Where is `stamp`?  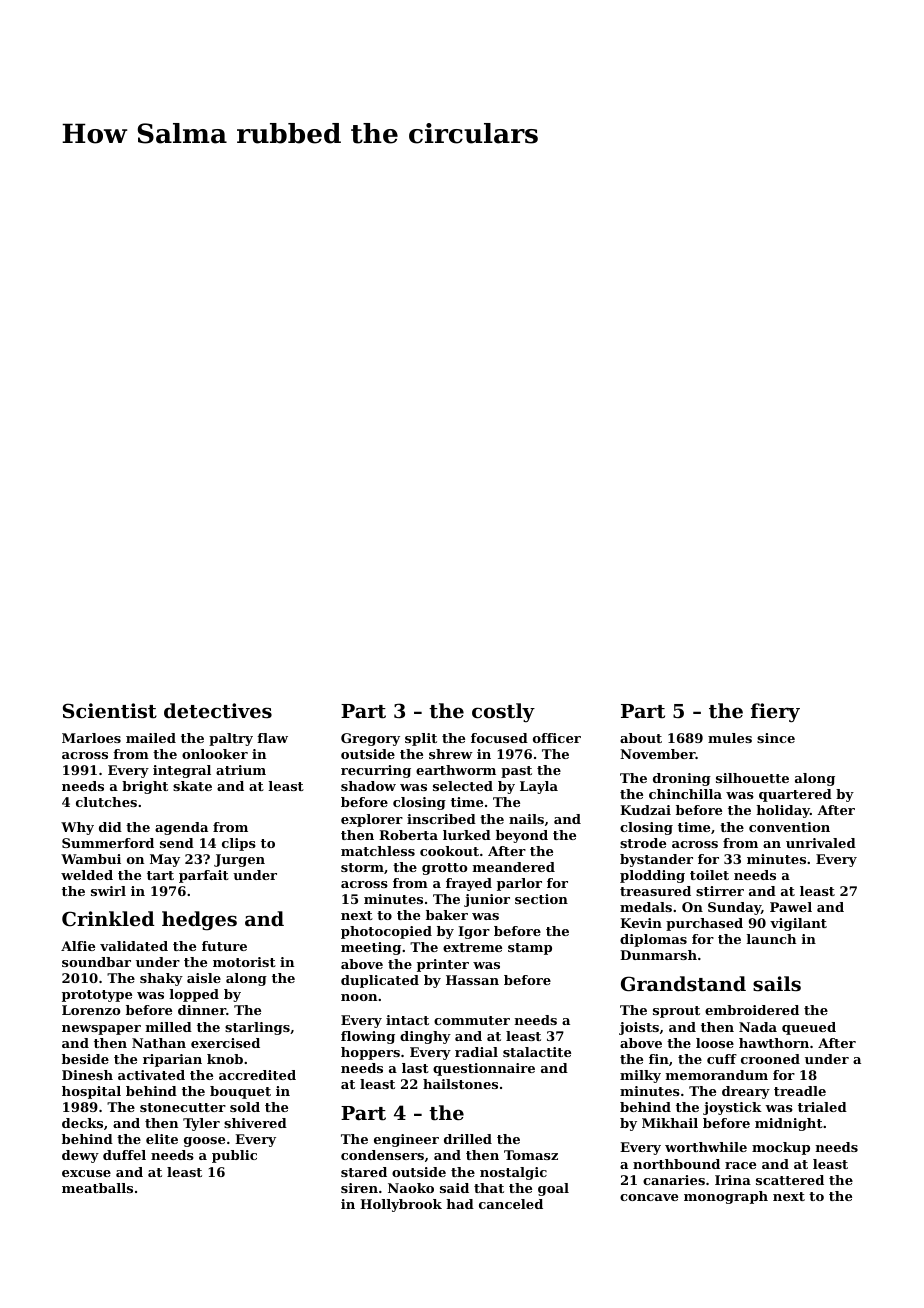
stamp is located at coordinates (530, 949).
